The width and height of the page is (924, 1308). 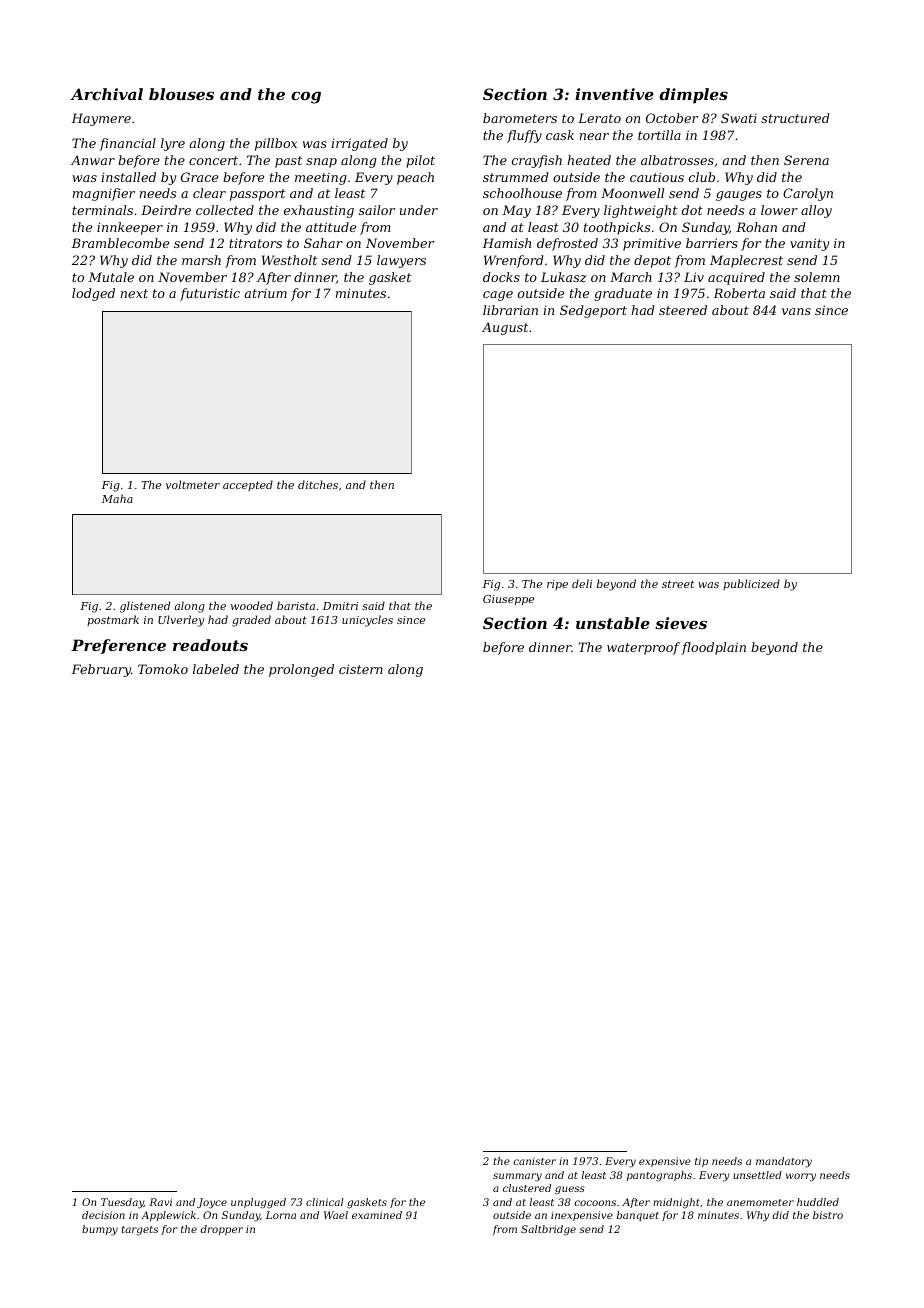 I want to click on Maha, so click(x=117, y=498).
